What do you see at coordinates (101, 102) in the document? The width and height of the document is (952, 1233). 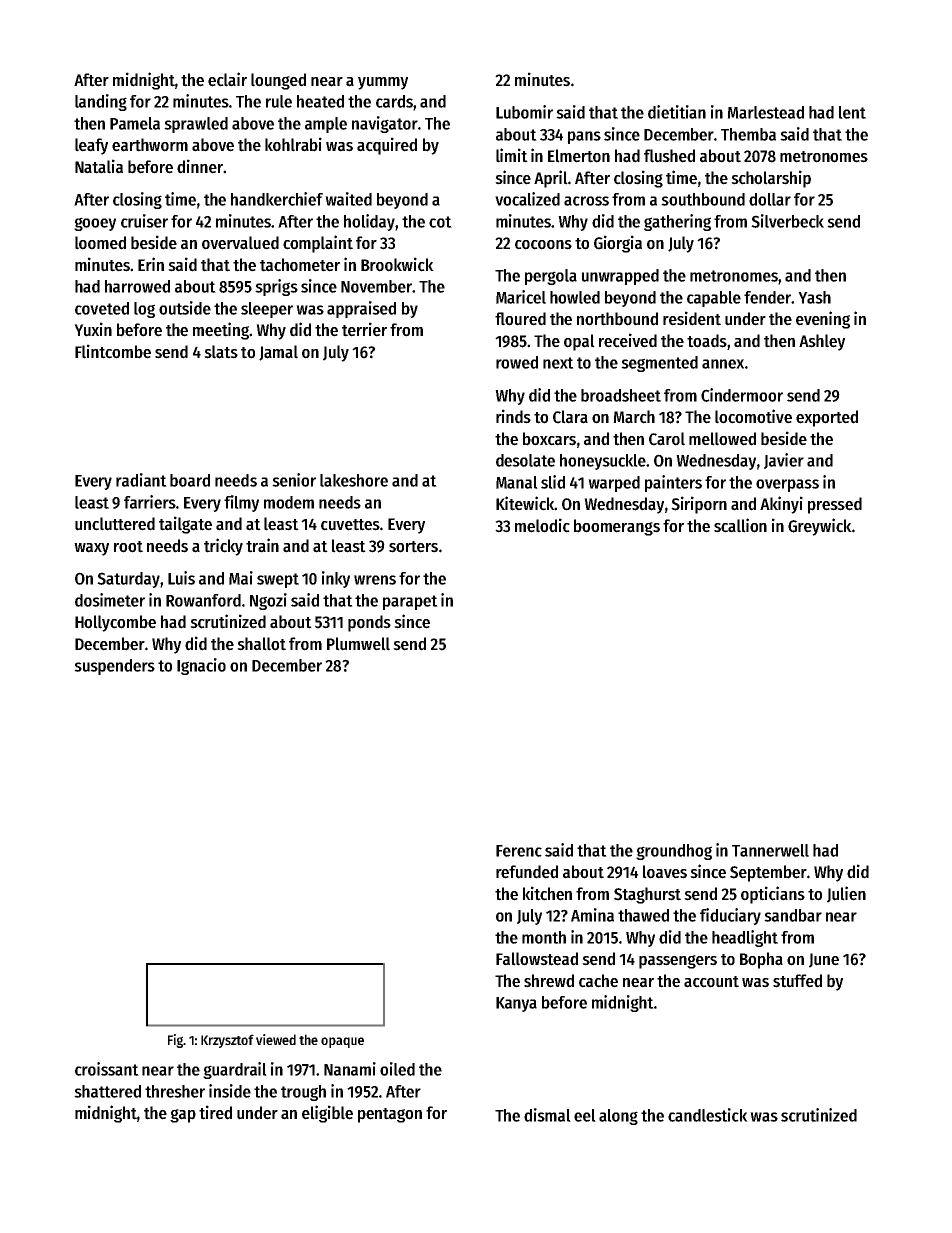 I see `landing` at bounding box center [101, 102].
